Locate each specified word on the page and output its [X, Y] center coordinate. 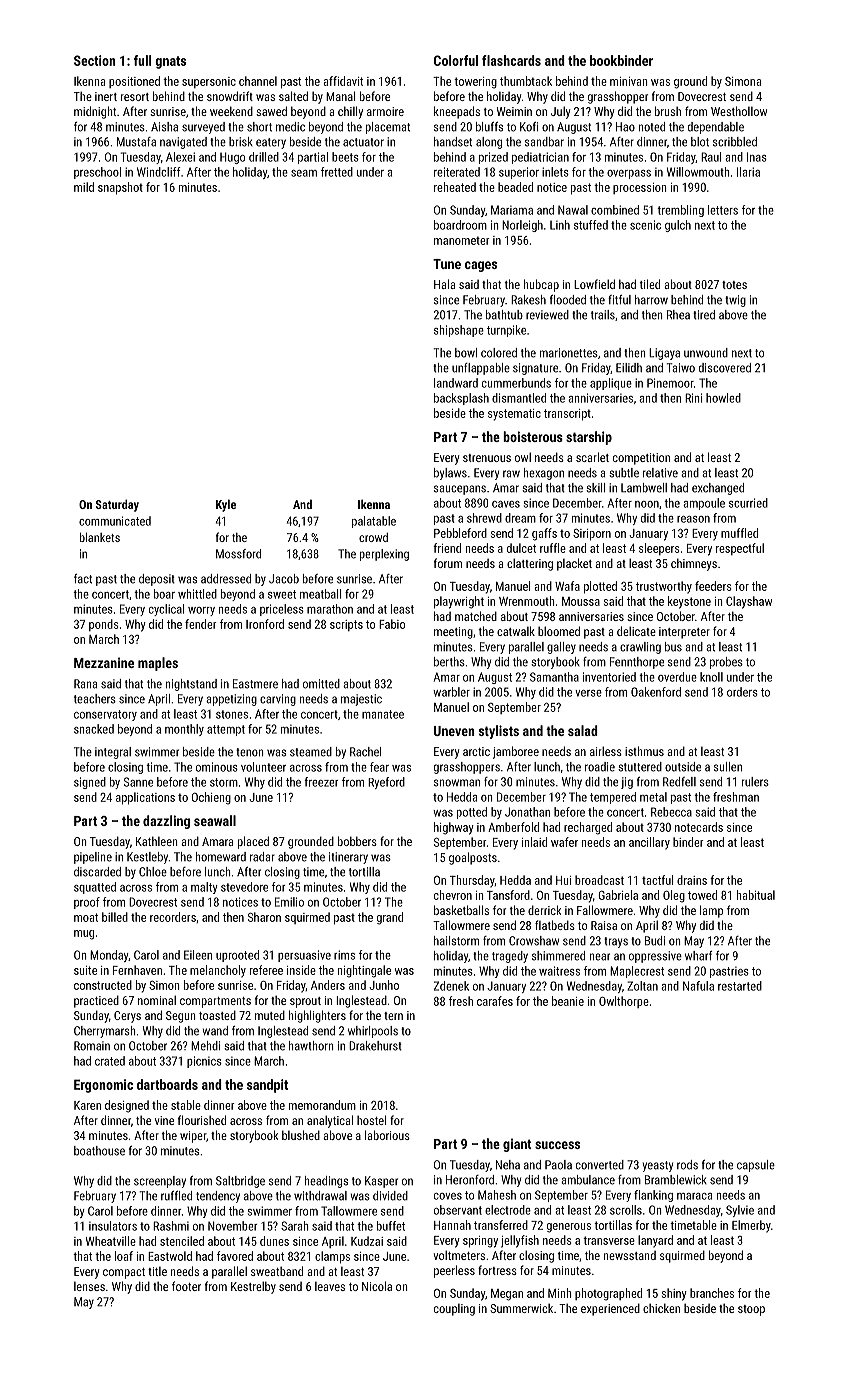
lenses [89, 1286]
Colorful [456, 60]
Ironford [265, 624]
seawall [215, 820]
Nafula [698, 986]
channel [258, 81]
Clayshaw [749, 602]
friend [447, 548]
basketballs [461, 910]
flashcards [511, 60]
